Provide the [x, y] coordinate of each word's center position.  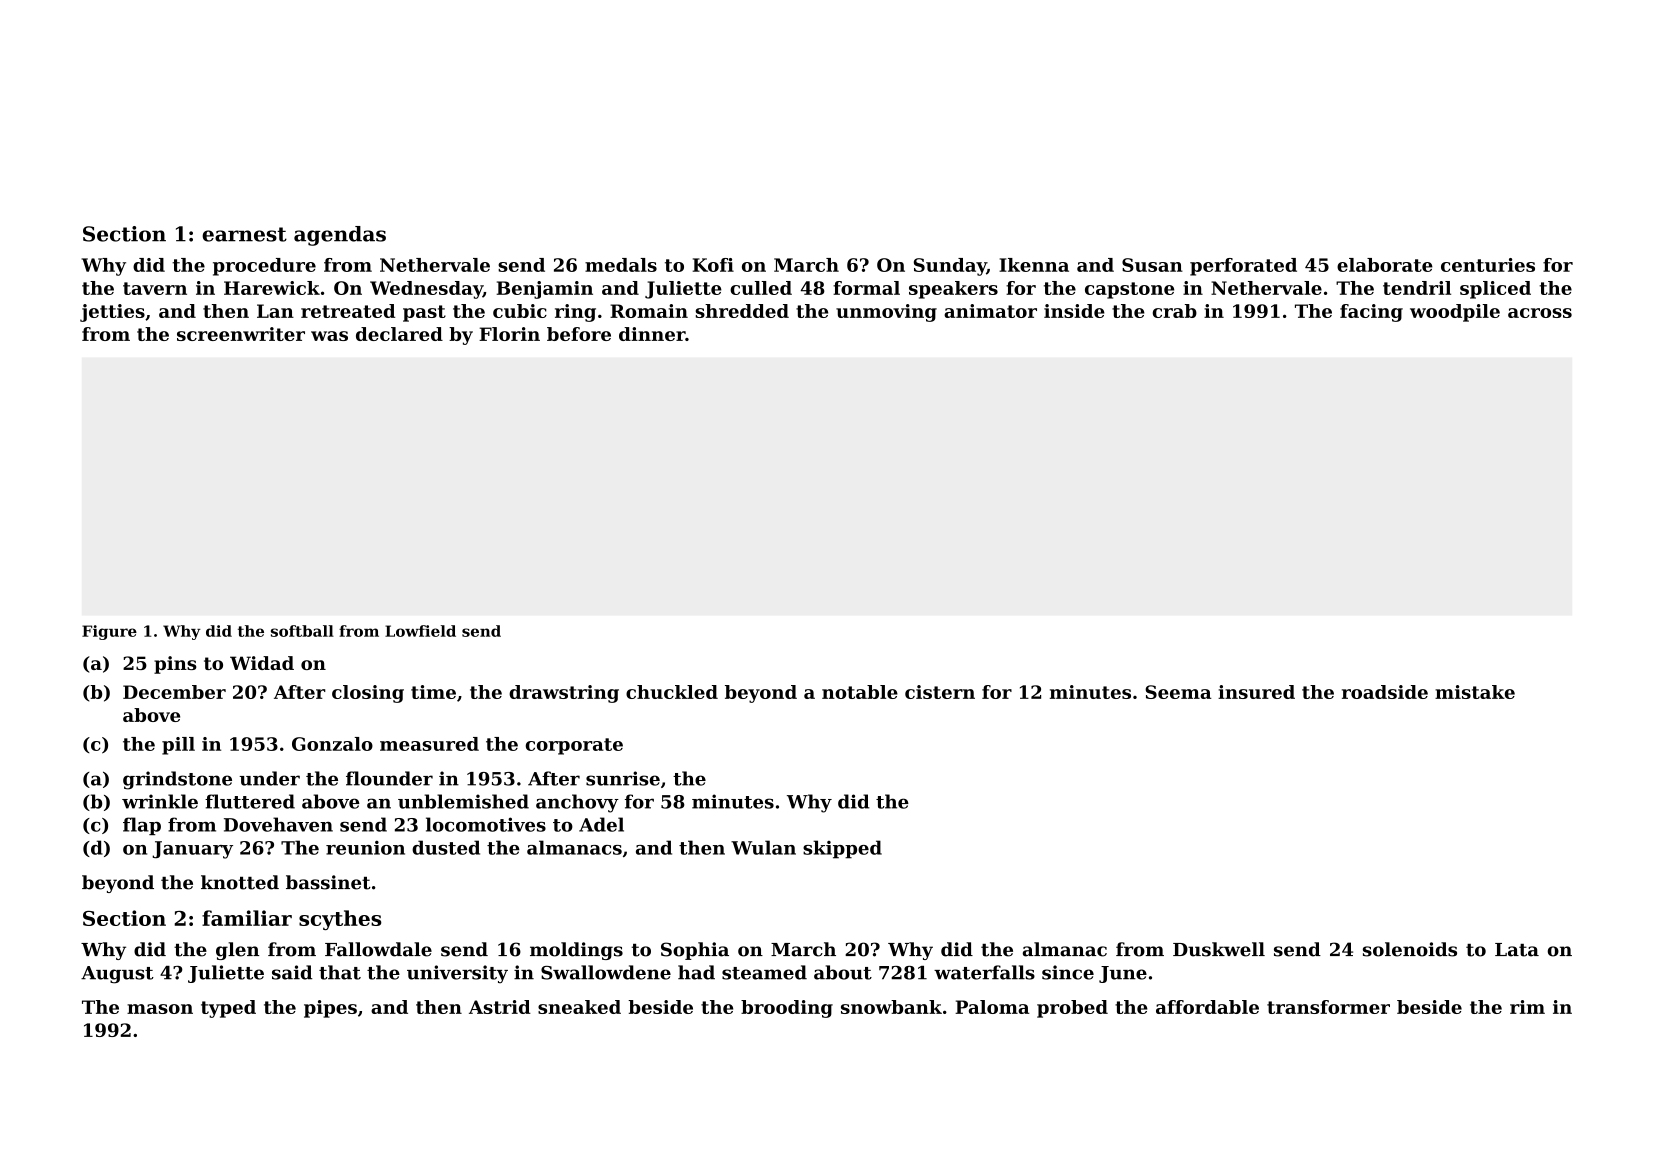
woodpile [1455, 313]
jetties [112, 313]
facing [1371, 313]
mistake [1475, 692]
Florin [509, 334]
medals [621, 265]
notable [860, 692]
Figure [109, 632]
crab [1175, 311]
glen [237, 951]
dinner [652, 334]
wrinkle [160, 801]
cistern [940, 692]
